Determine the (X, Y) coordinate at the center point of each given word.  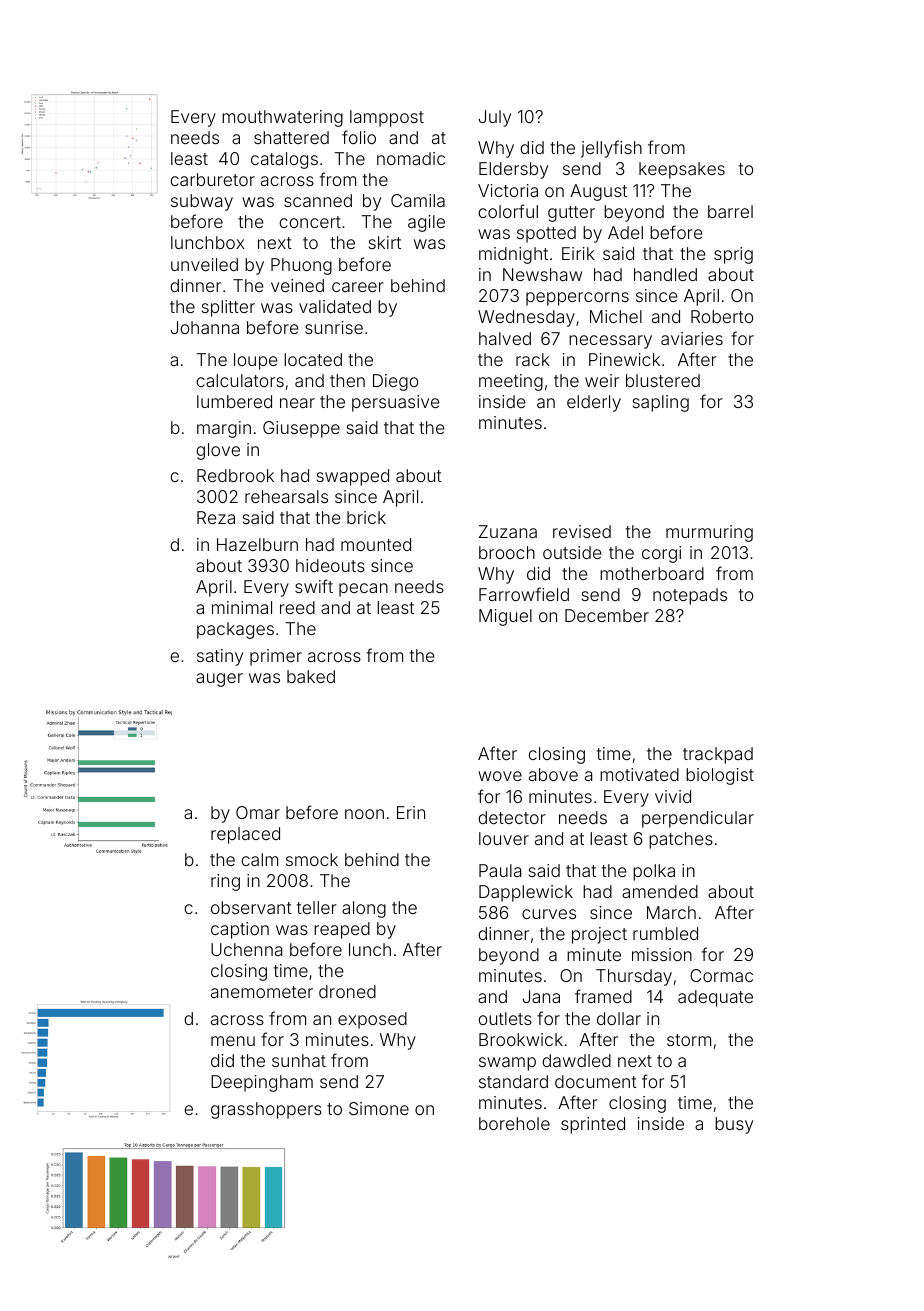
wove (500, 776)
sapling (661, 403)
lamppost (387, 118)
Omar (258, 812)
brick (366, 517)
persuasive (396, 403)
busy (734, 1125)
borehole (514, 1123)
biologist (720, 776)
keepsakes (682, 170)
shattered (291, 137)
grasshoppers (266, 1110)
